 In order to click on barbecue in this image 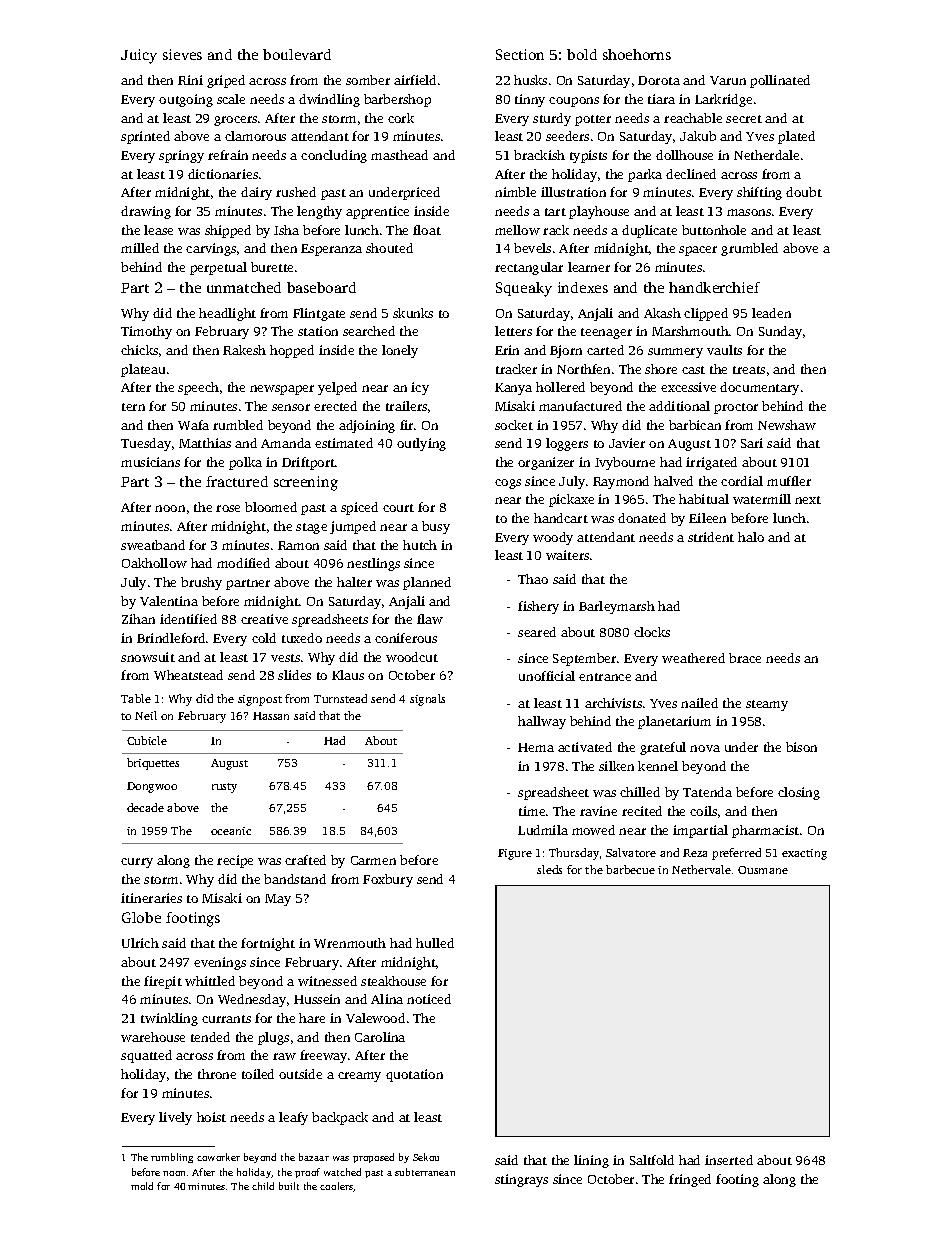, I will do `click(630, 869)`.
